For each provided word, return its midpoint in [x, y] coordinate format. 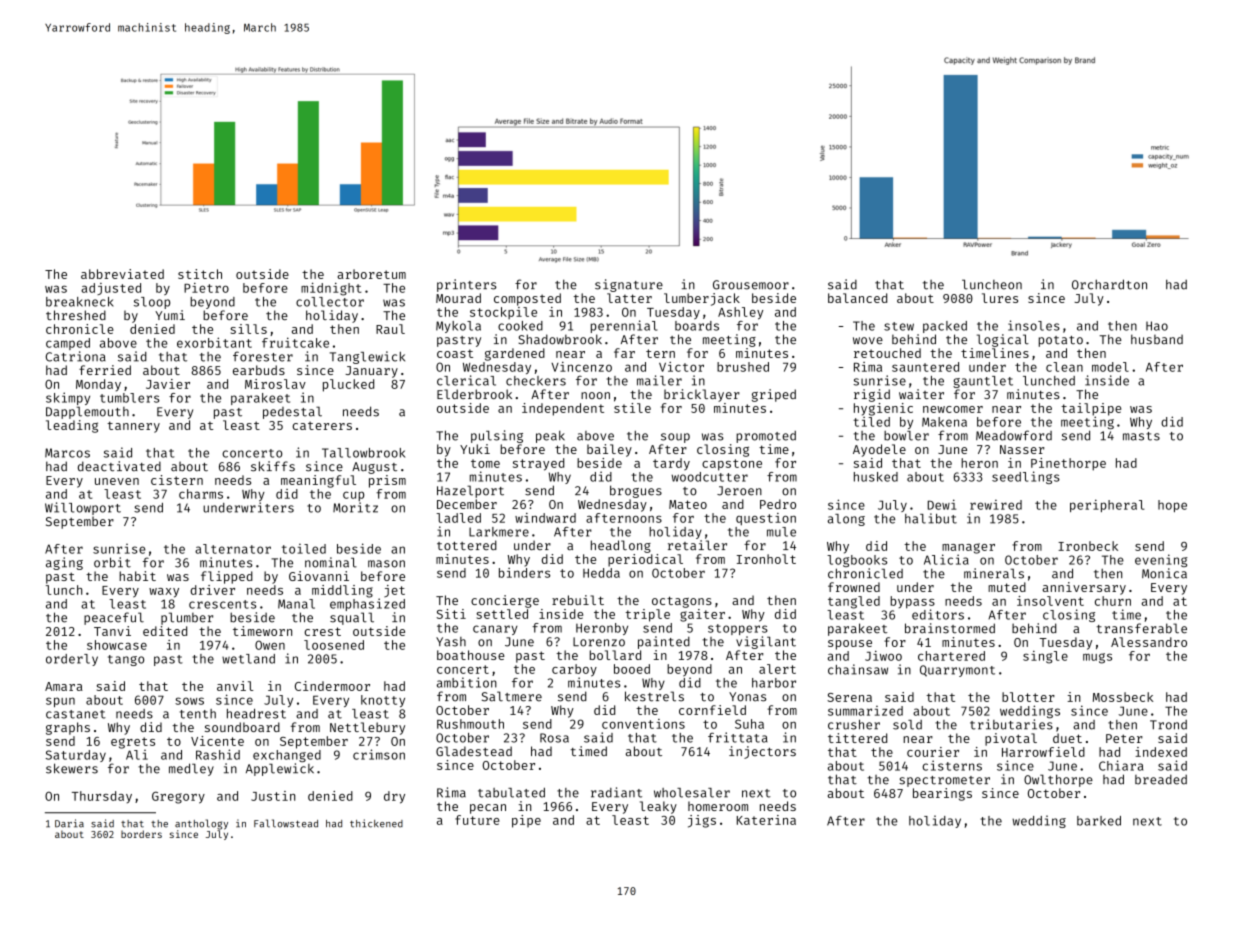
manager [968, 548]
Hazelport [470, 491]
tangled [854, 602]
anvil [235, 686]
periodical [645, 560]
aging [64, 563]
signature [629, 285]
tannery [133, 427]
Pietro [206, 288]
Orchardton [1109, 284]
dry [394, 797]
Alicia [946, 559]
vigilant [766, 642]
